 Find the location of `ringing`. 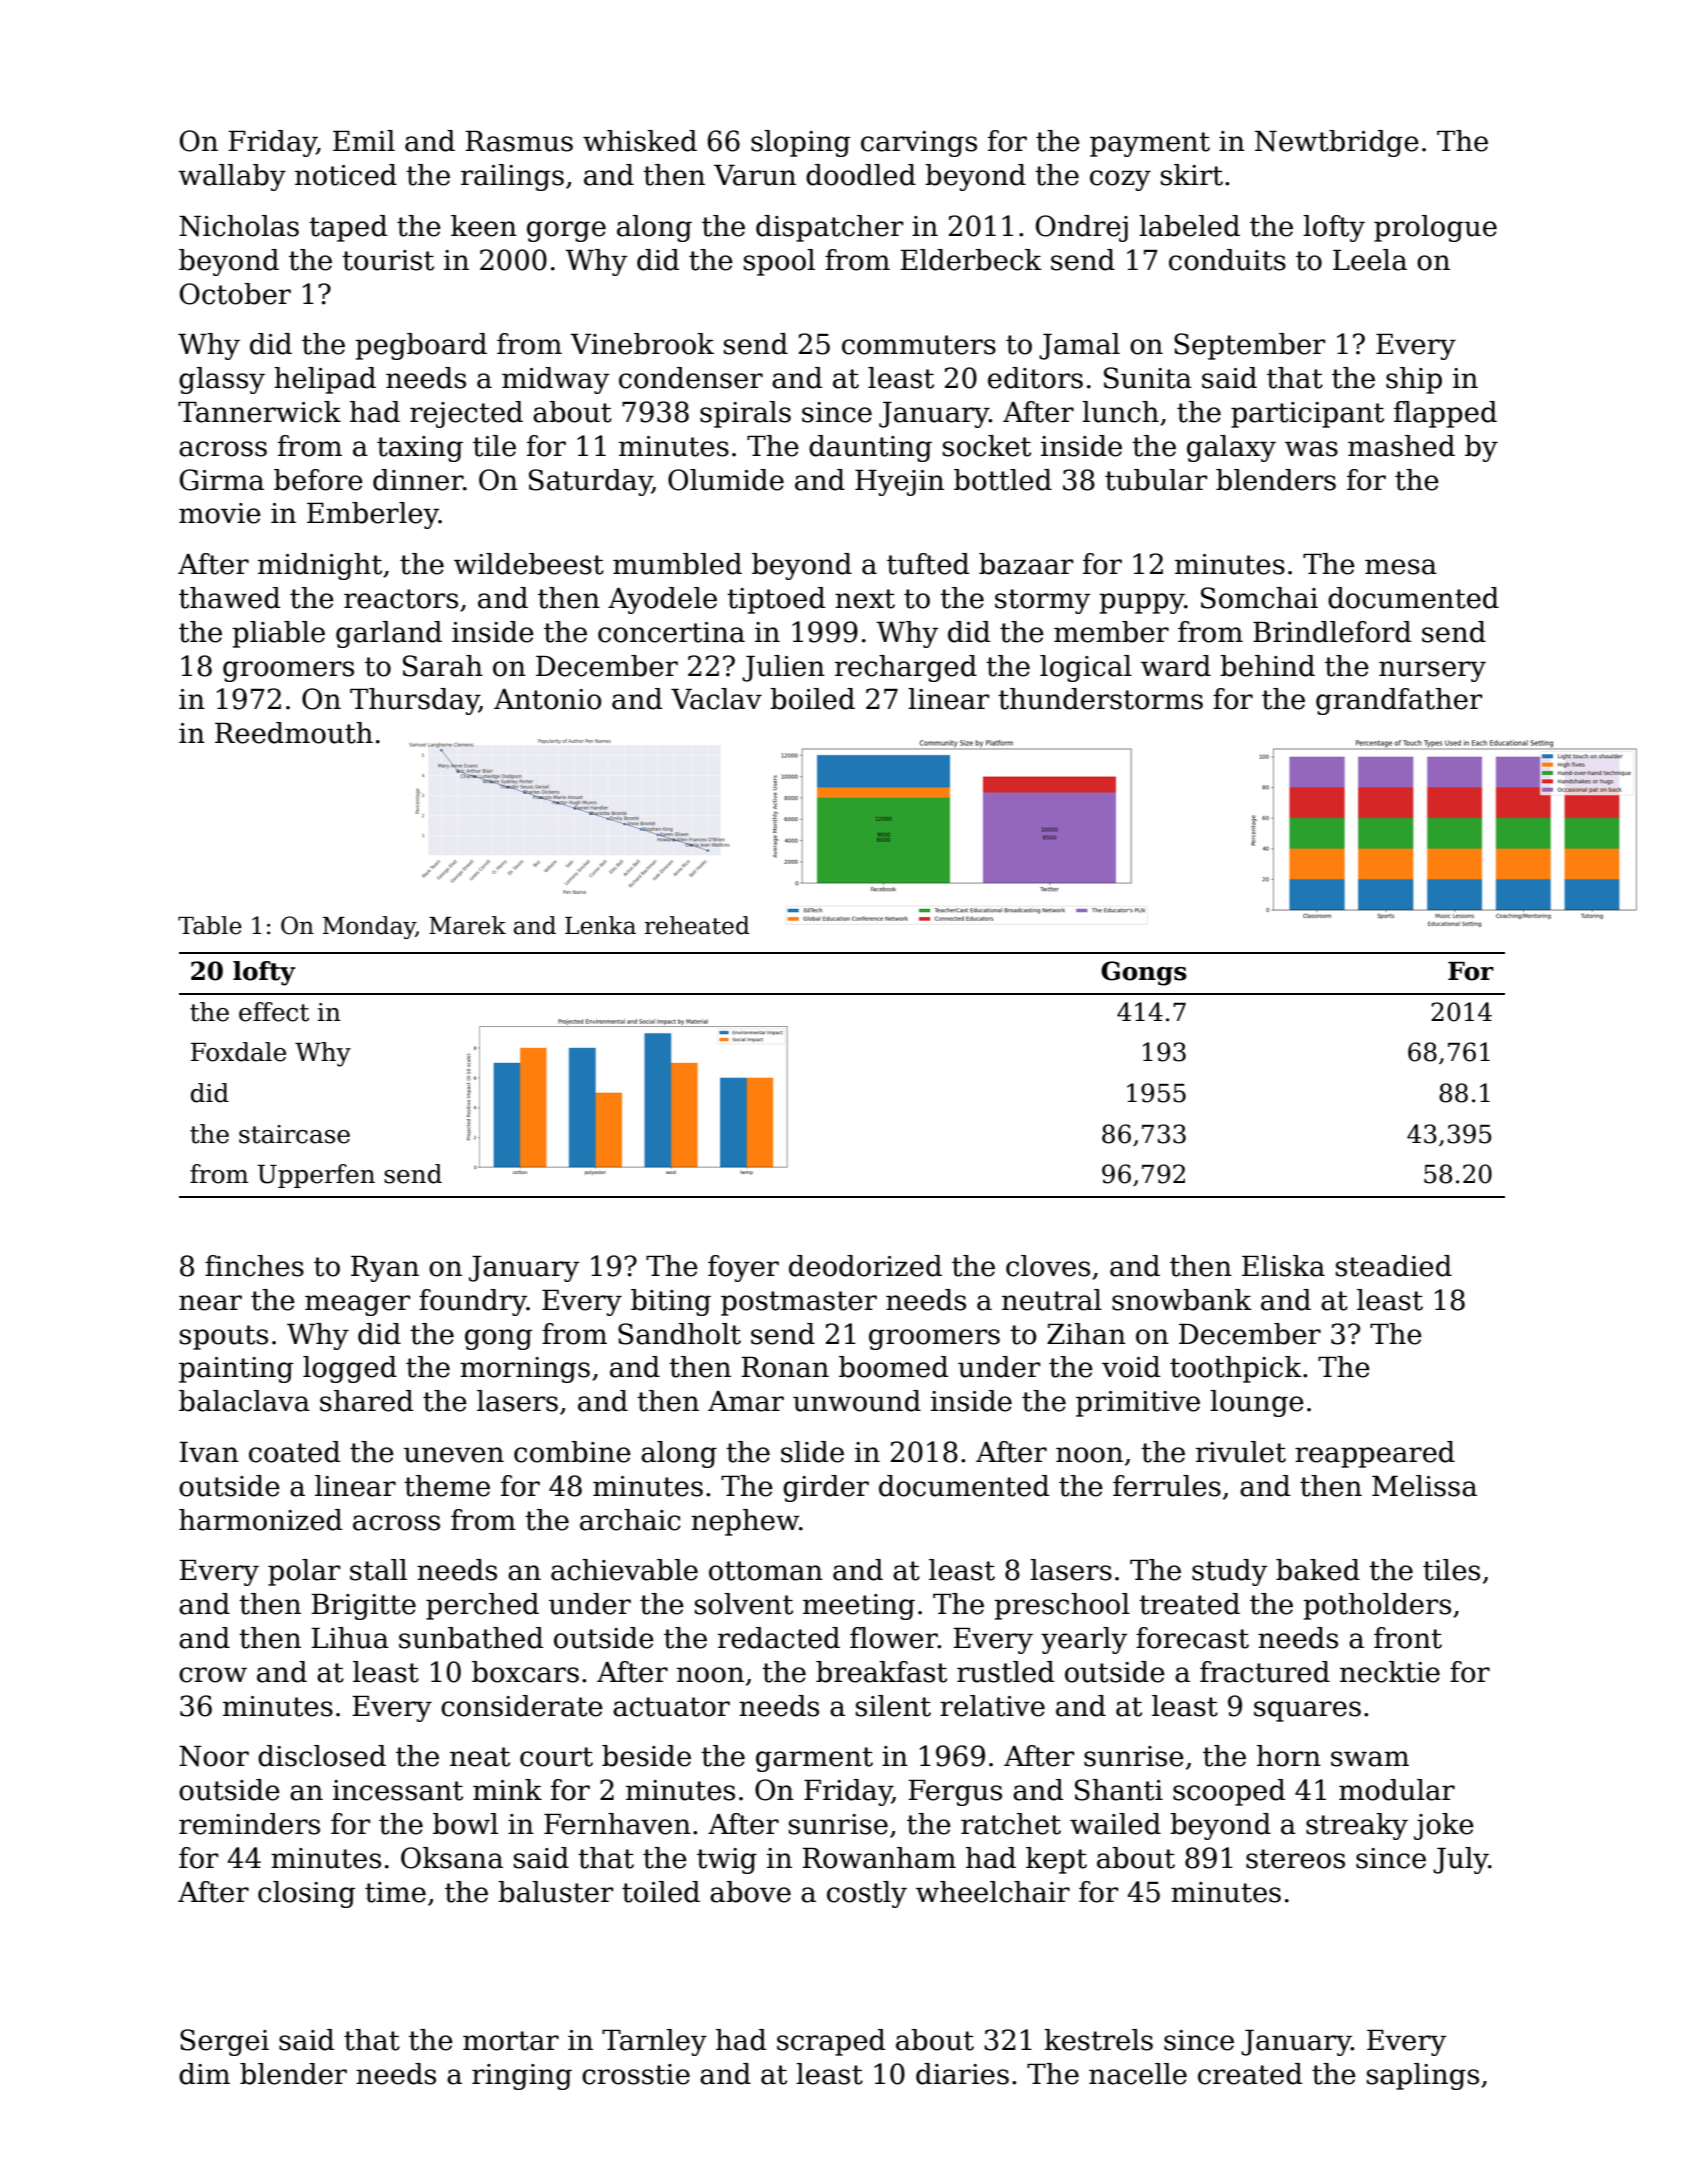

ringing is located at coordinates (522, 2077).
